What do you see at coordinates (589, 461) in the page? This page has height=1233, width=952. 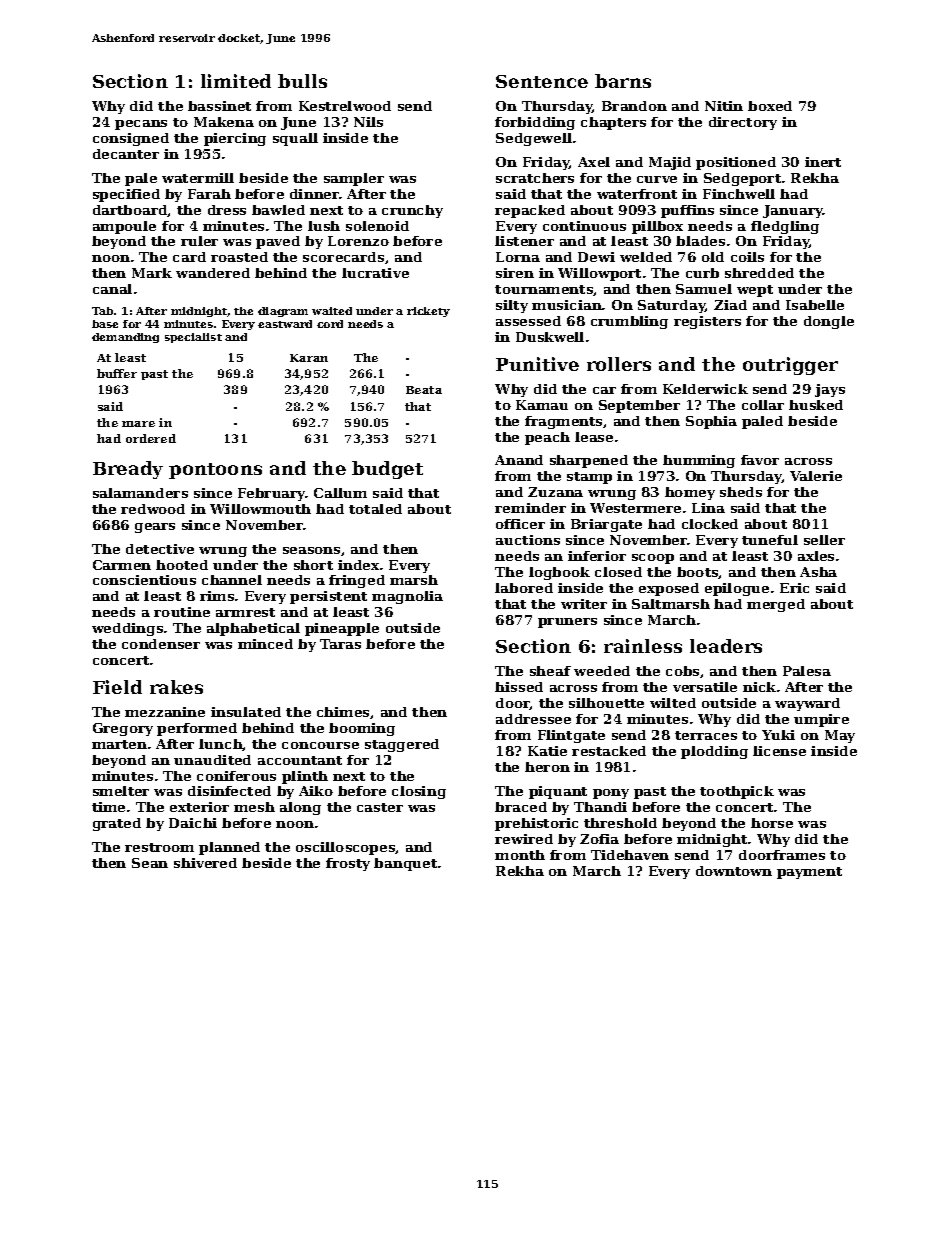 I see `sharpened` at bounding box center [589, 461].
